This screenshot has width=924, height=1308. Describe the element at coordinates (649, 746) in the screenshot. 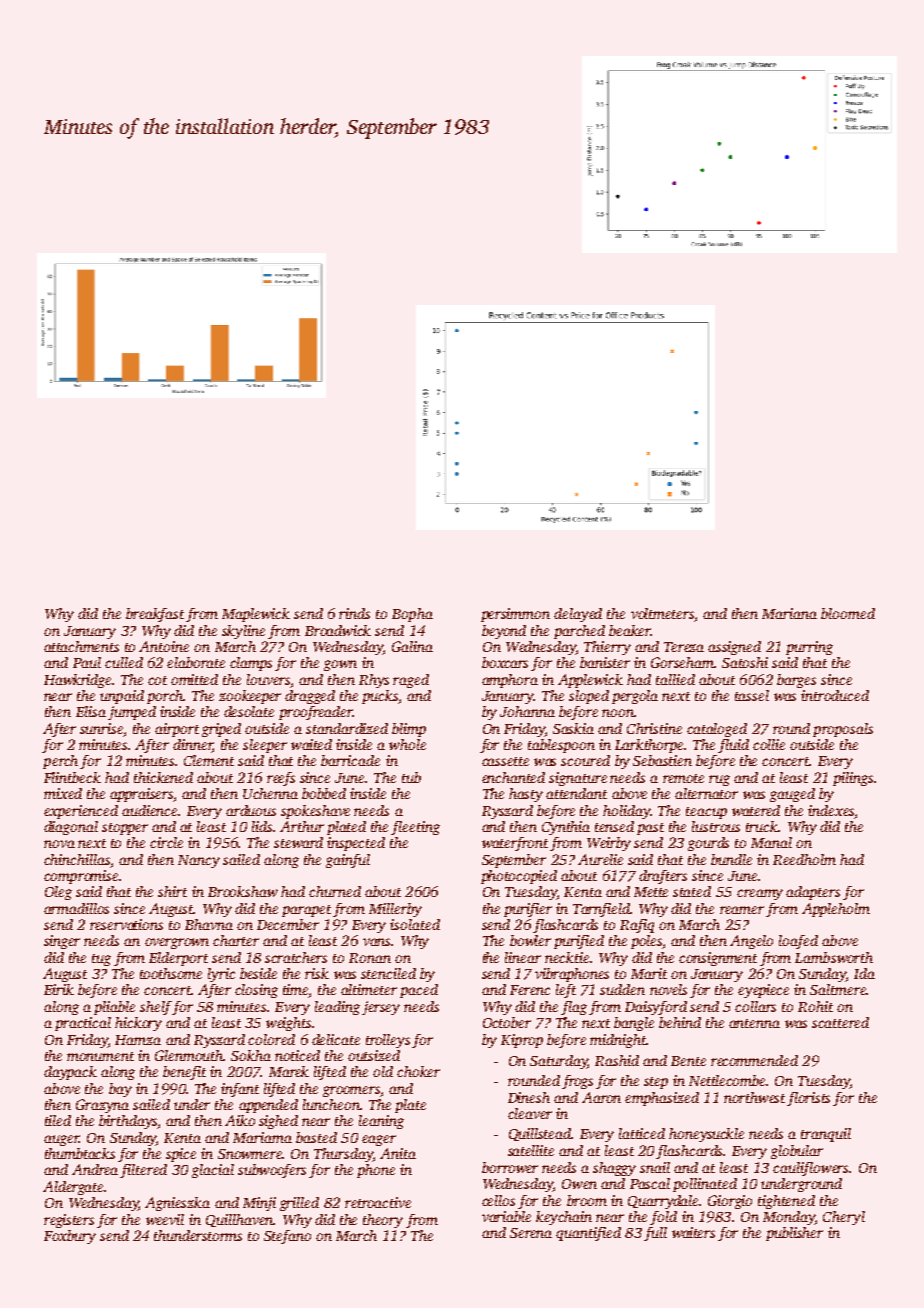

I see `Larkthorpe` at that location.
